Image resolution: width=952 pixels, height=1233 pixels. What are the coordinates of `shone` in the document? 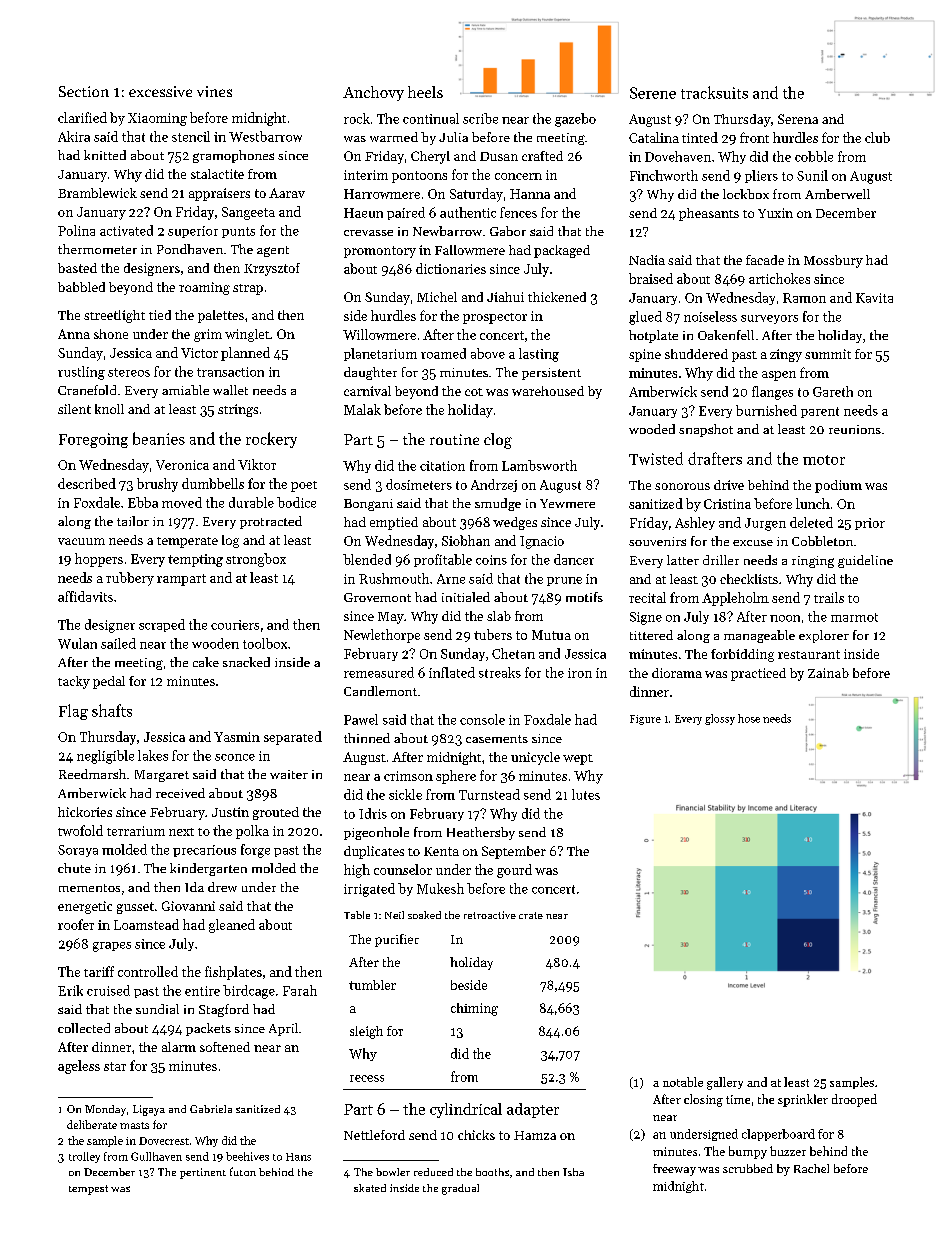 It's located at (111, 334).
